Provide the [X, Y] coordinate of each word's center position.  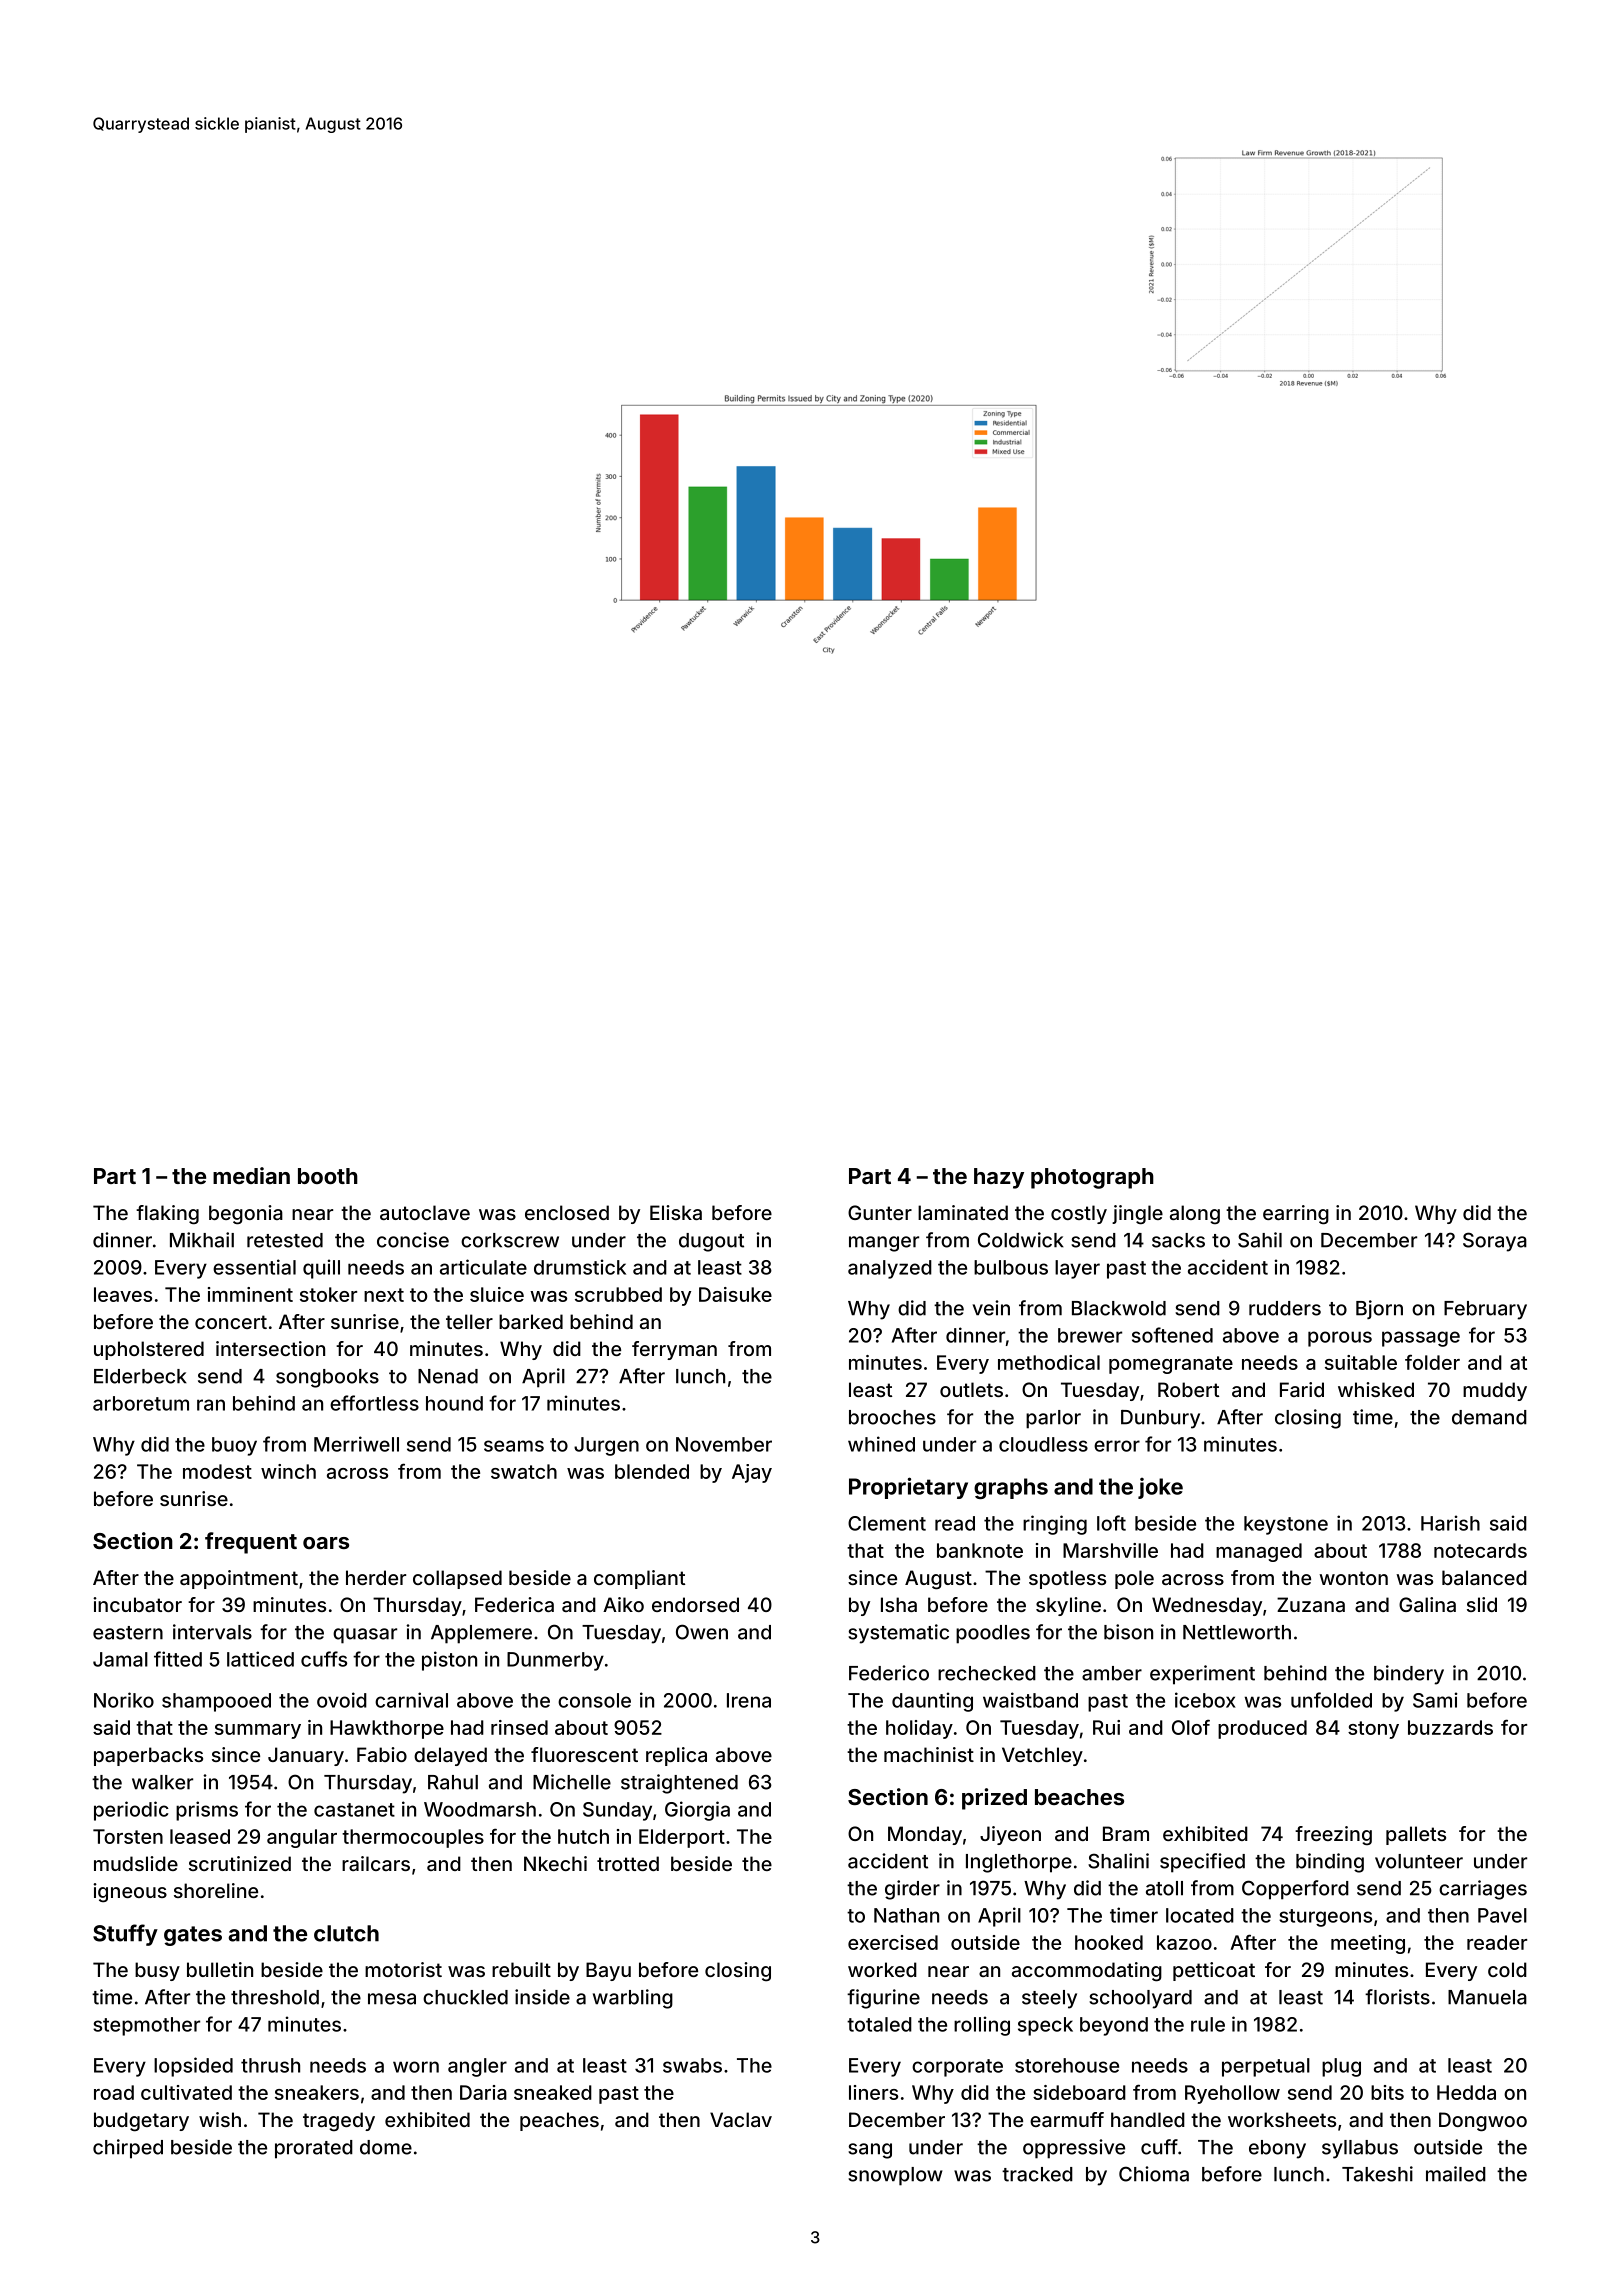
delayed [450, 1756]
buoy [234, 1446]
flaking [167, 1215]
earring [1296, 1215]
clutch [346, 1933]
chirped [128, 2149]
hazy [999, 1178]
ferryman [674, 1350]
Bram [1126, 1833]
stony [1373, 1730]
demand [1489, 1417]
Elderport [682, 1838]
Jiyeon [1010, 1835]
